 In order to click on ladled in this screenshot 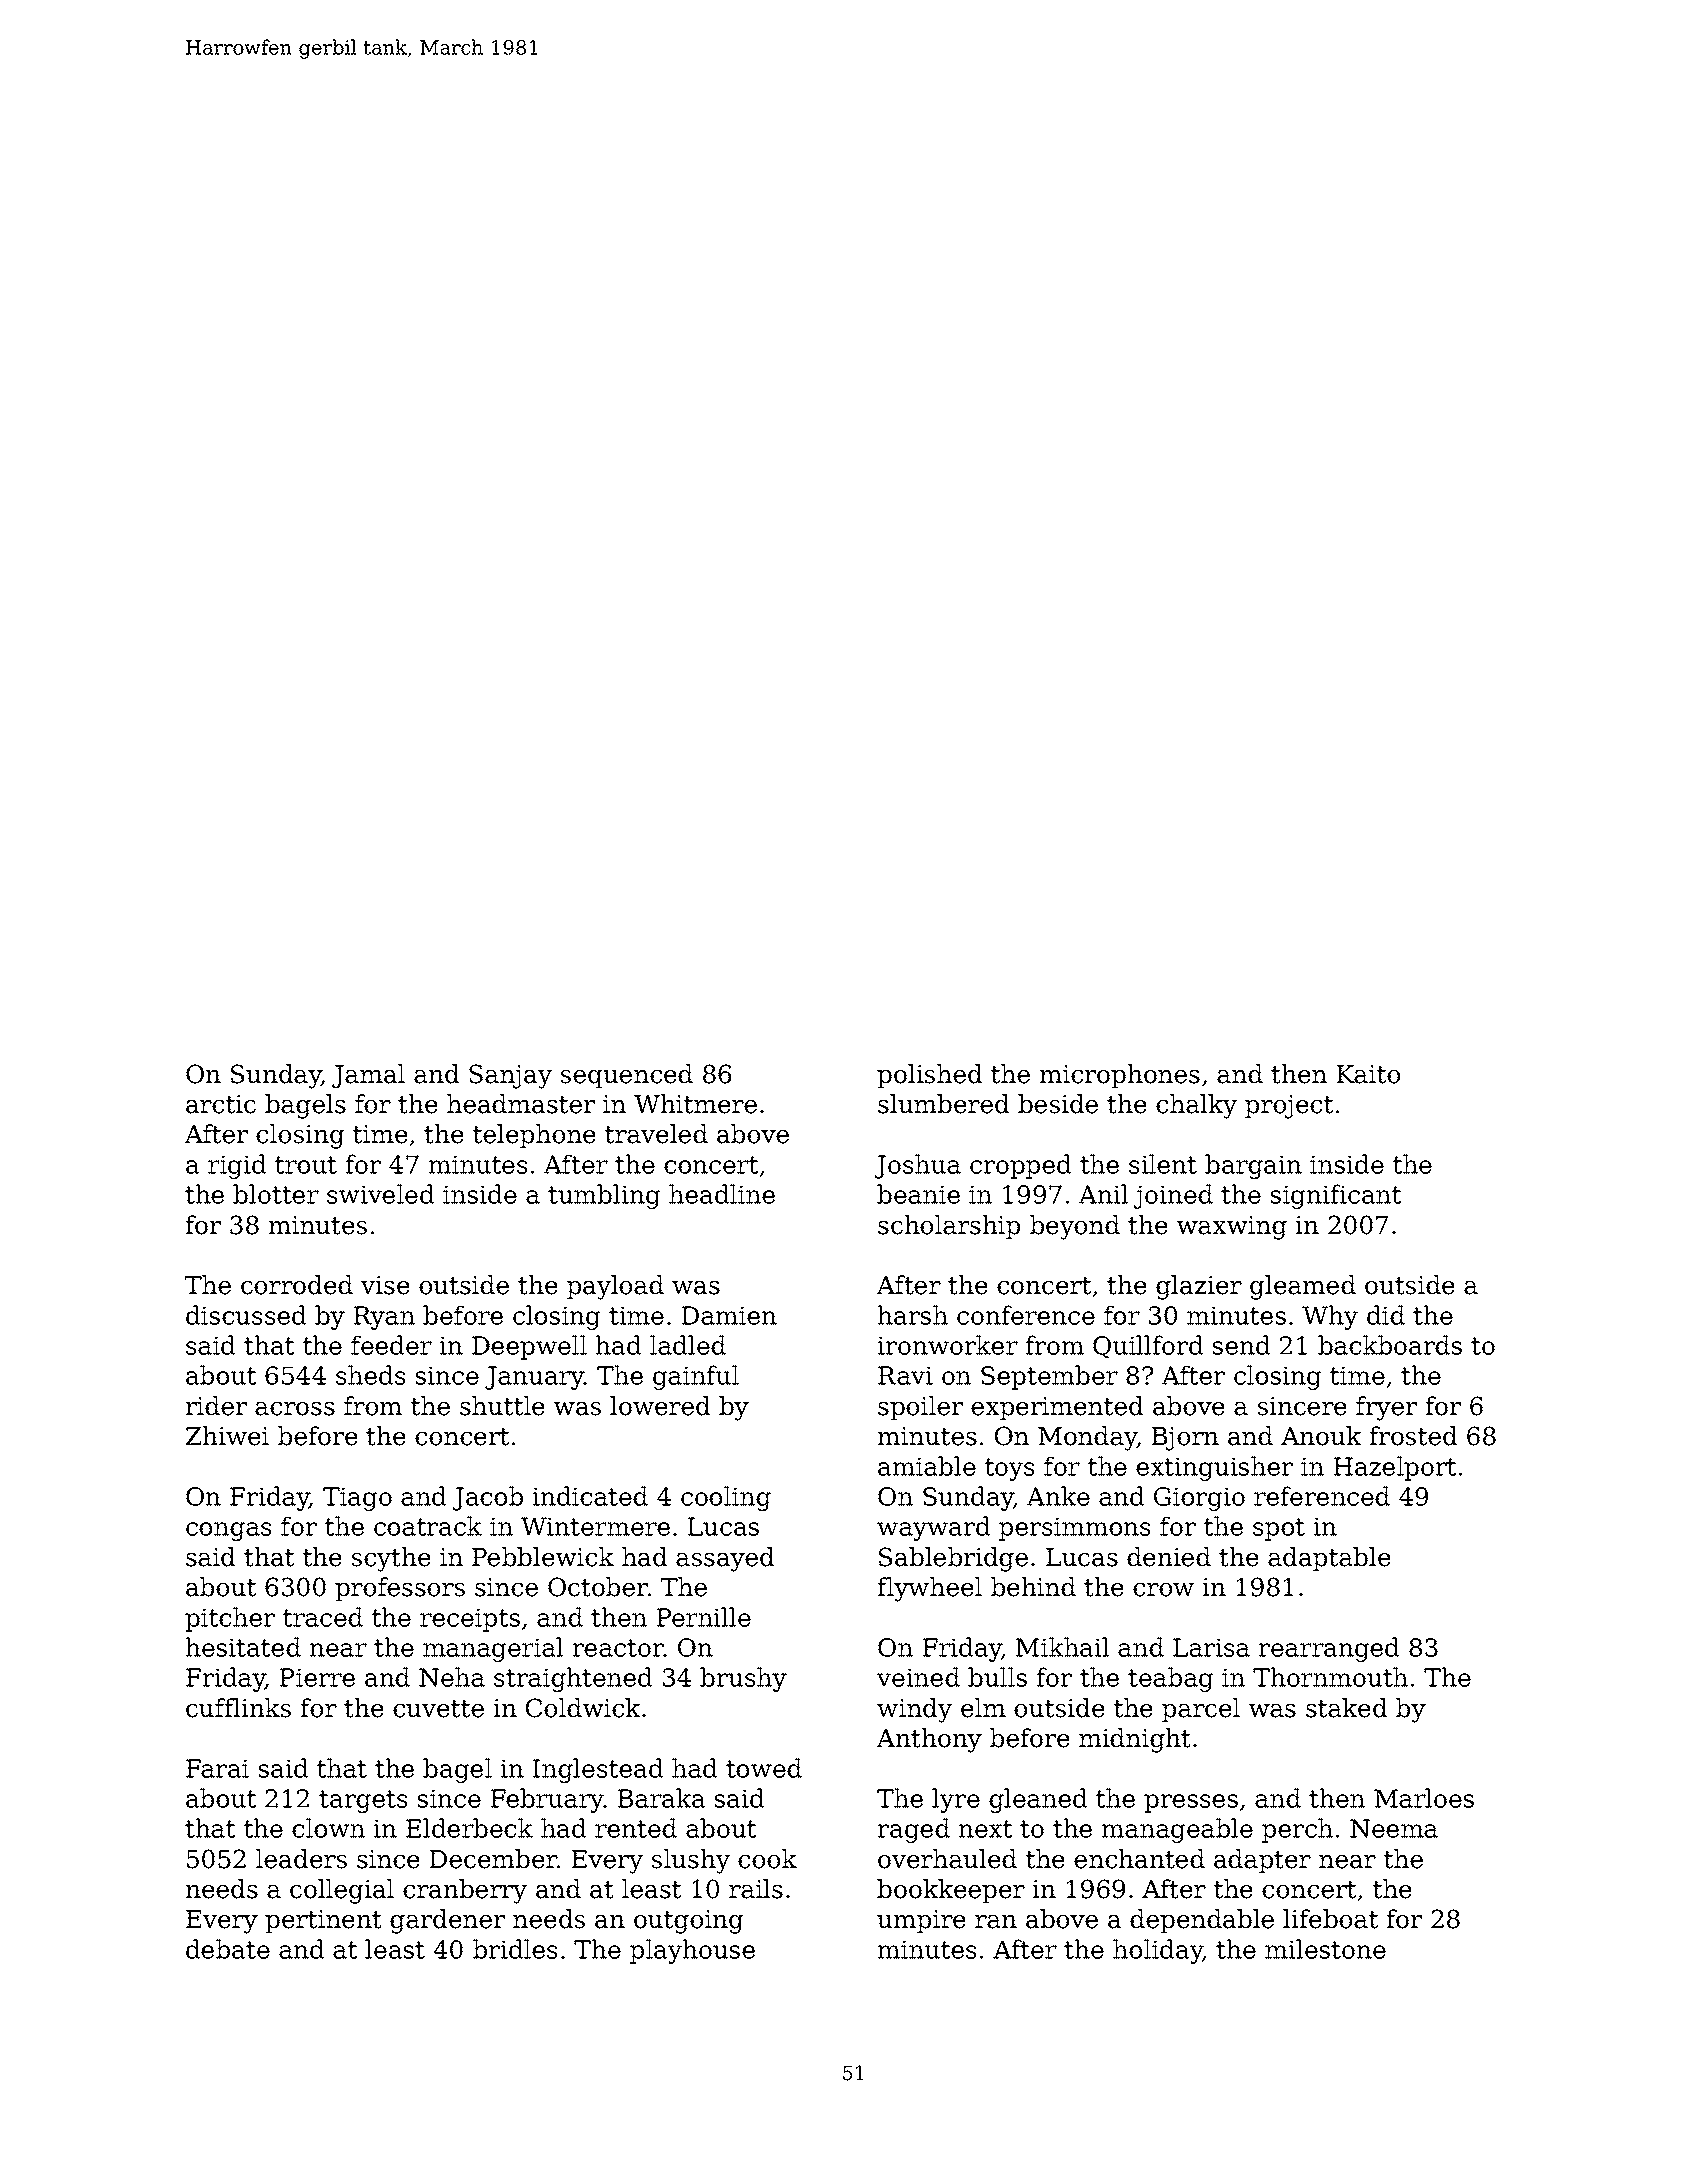, I will do `click(688, 1345)`.
